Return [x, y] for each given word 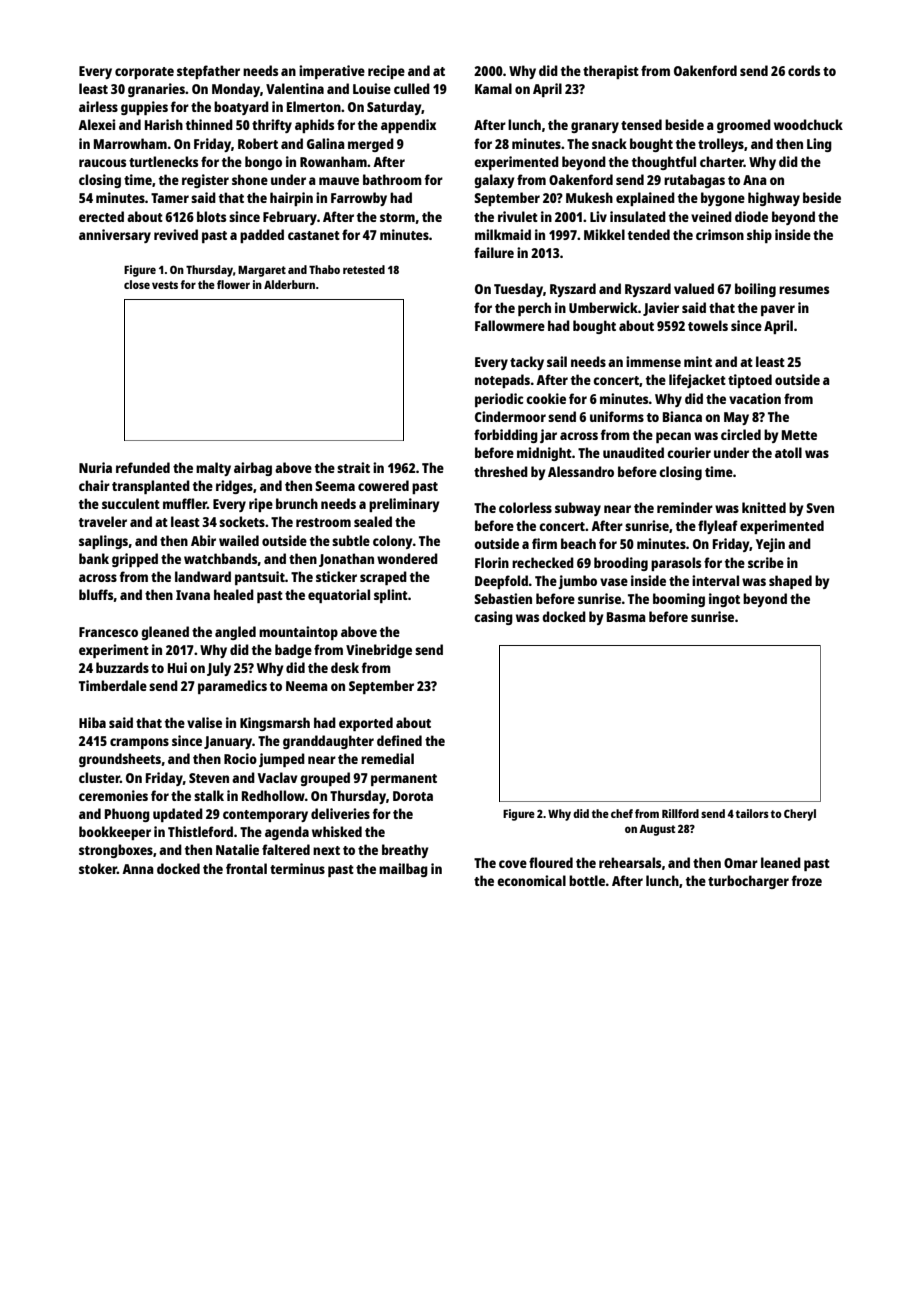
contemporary [265, 816]
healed [234, 594]
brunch [297, 503]
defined [399, 740]
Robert [258, 143]
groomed [744, 126]
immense [653, 361]
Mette [799, 435]
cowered [383, 485]
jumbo [577, 582]
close [137, 284]
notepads [502, 381]
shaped [790, 582]
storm [397, 217]
